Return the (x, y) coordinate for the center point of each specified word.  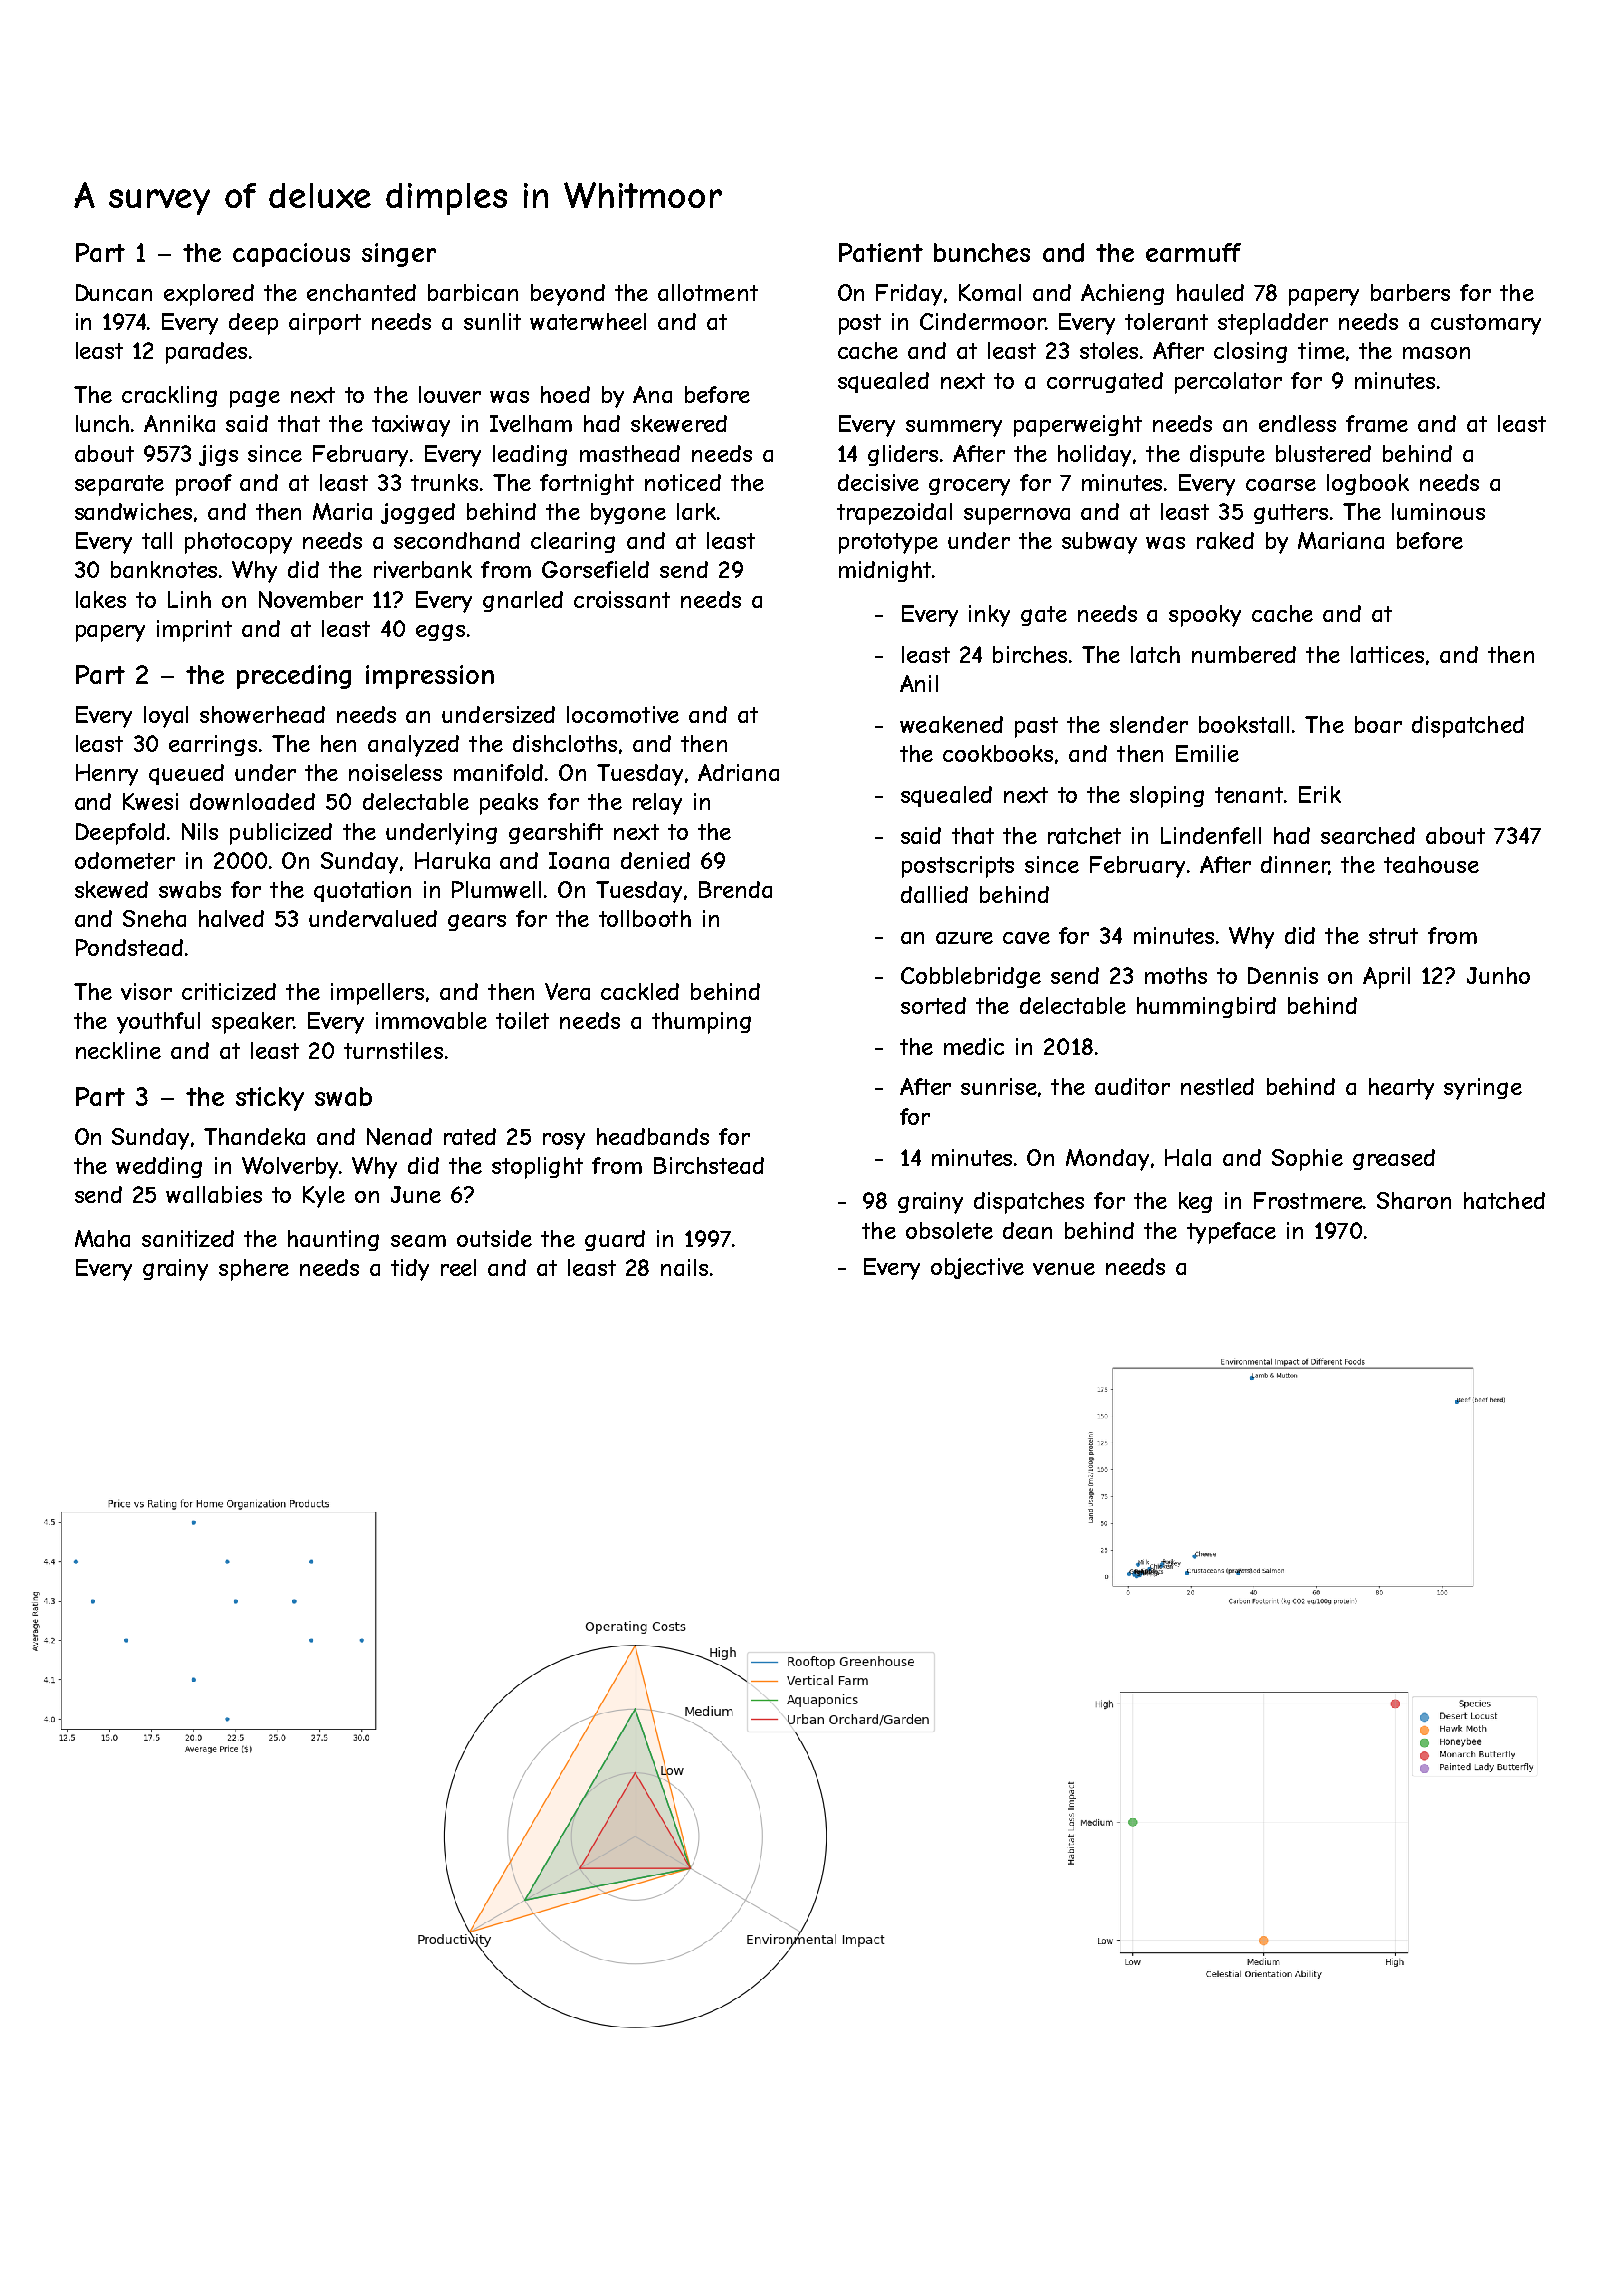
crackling (169, 396)
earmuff (1193, 252)
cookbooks (998, 753)
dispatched (1468, 727)
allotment (708, 292)
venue (1064, 1269)
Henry (107, 775)
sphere (254, 1270)
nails (684, 1267)
